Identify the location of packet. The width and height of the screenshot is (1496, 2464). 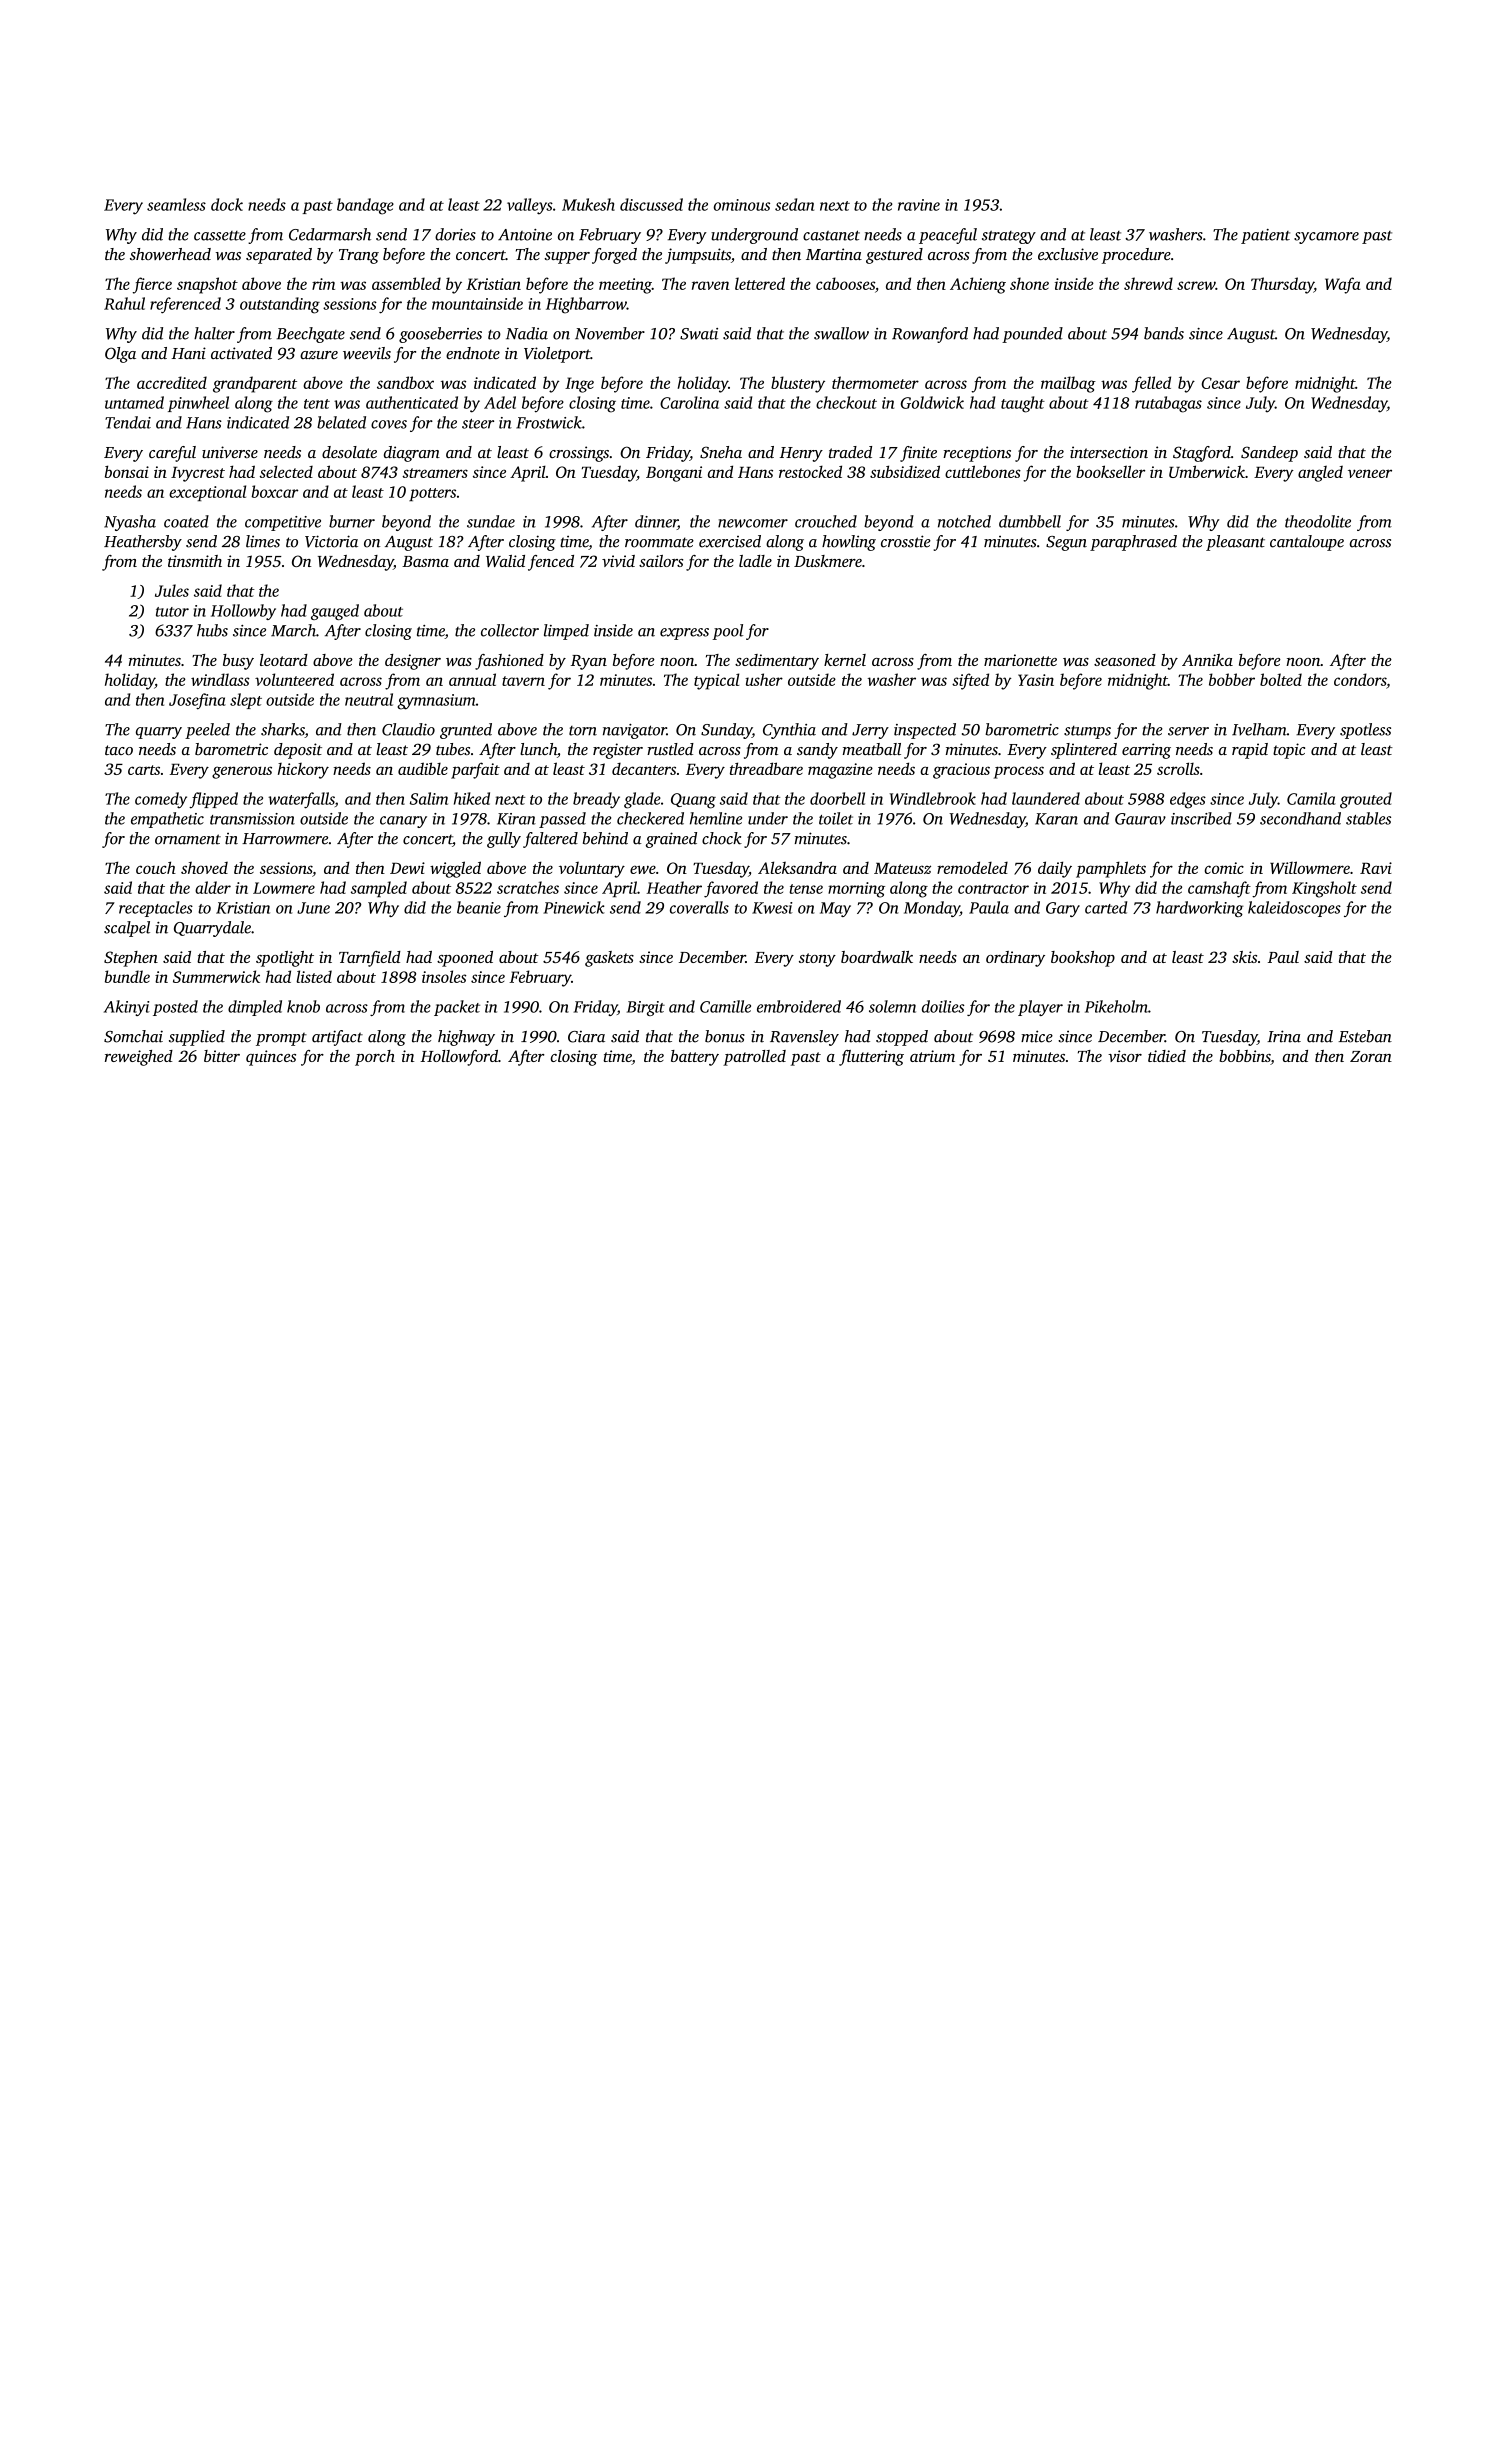
(457, 1008).
